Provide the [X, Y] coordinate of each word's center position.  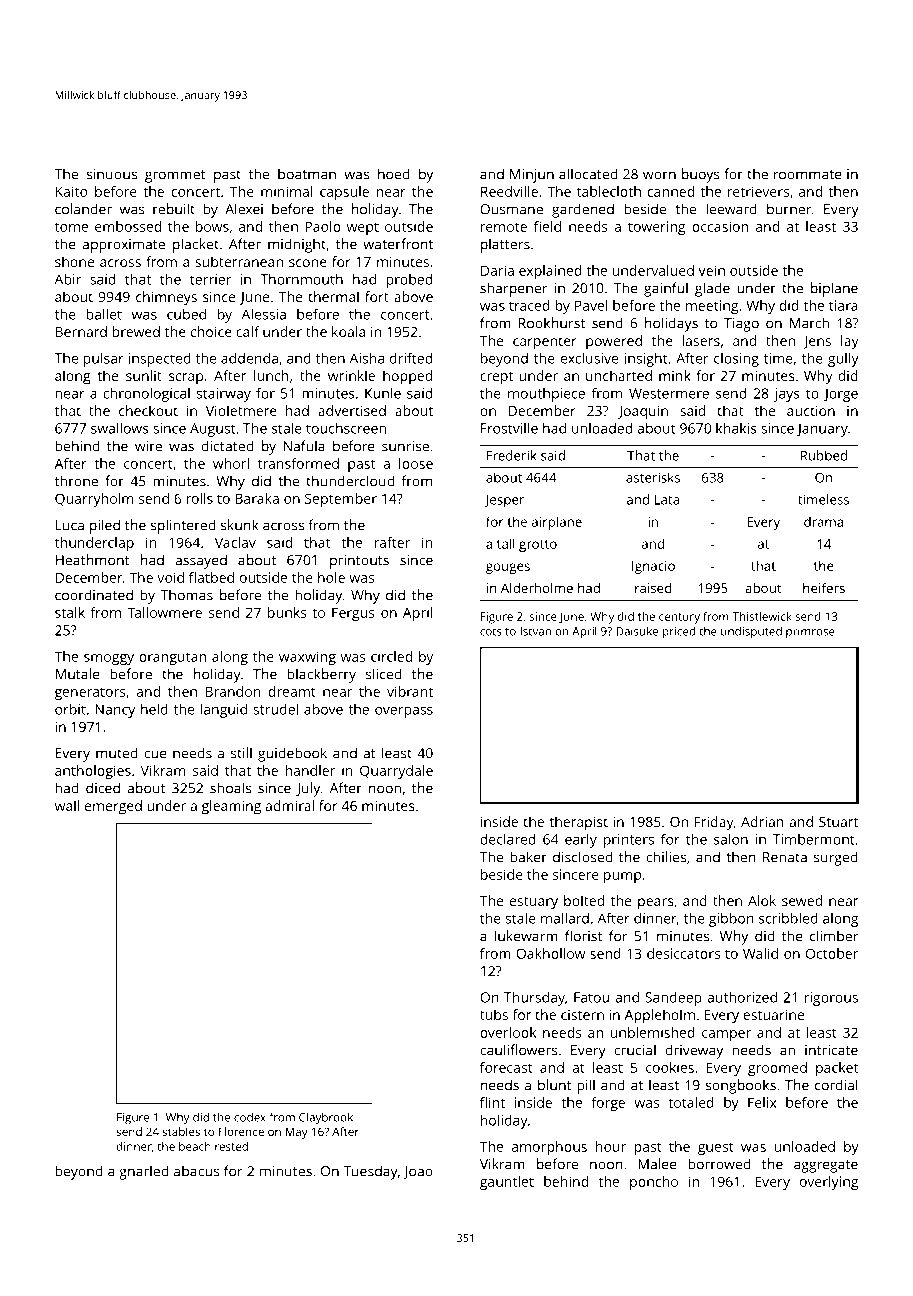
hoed [394, 174]
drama [823, 521]
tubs [494, 1014]
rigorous [831, 999]
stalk [70, 612]
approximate [123, 246]
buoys [701, 175]
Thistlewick [762, 616]
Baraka [257, 498]
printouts [359, 562]
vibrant [410, 691]
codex [250, 1117]
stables [181, 1131]
